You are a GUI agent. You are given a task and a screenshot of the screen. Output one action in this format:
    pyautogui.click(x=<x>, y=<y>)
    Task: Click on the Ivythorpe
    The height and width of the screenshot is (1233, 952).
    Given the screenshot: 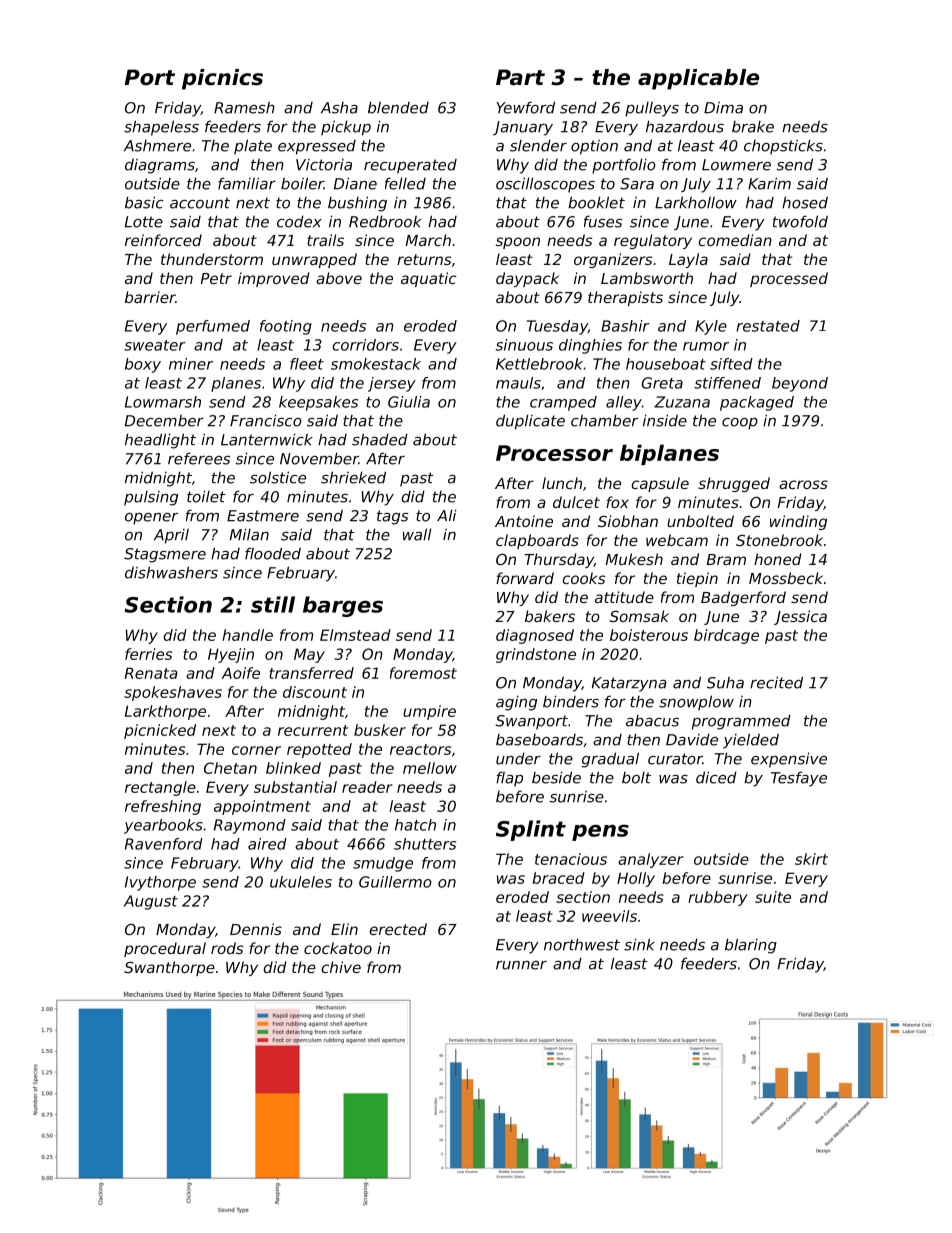 What is the action you would take?
    pyautogui.click(x=160, y=883)
